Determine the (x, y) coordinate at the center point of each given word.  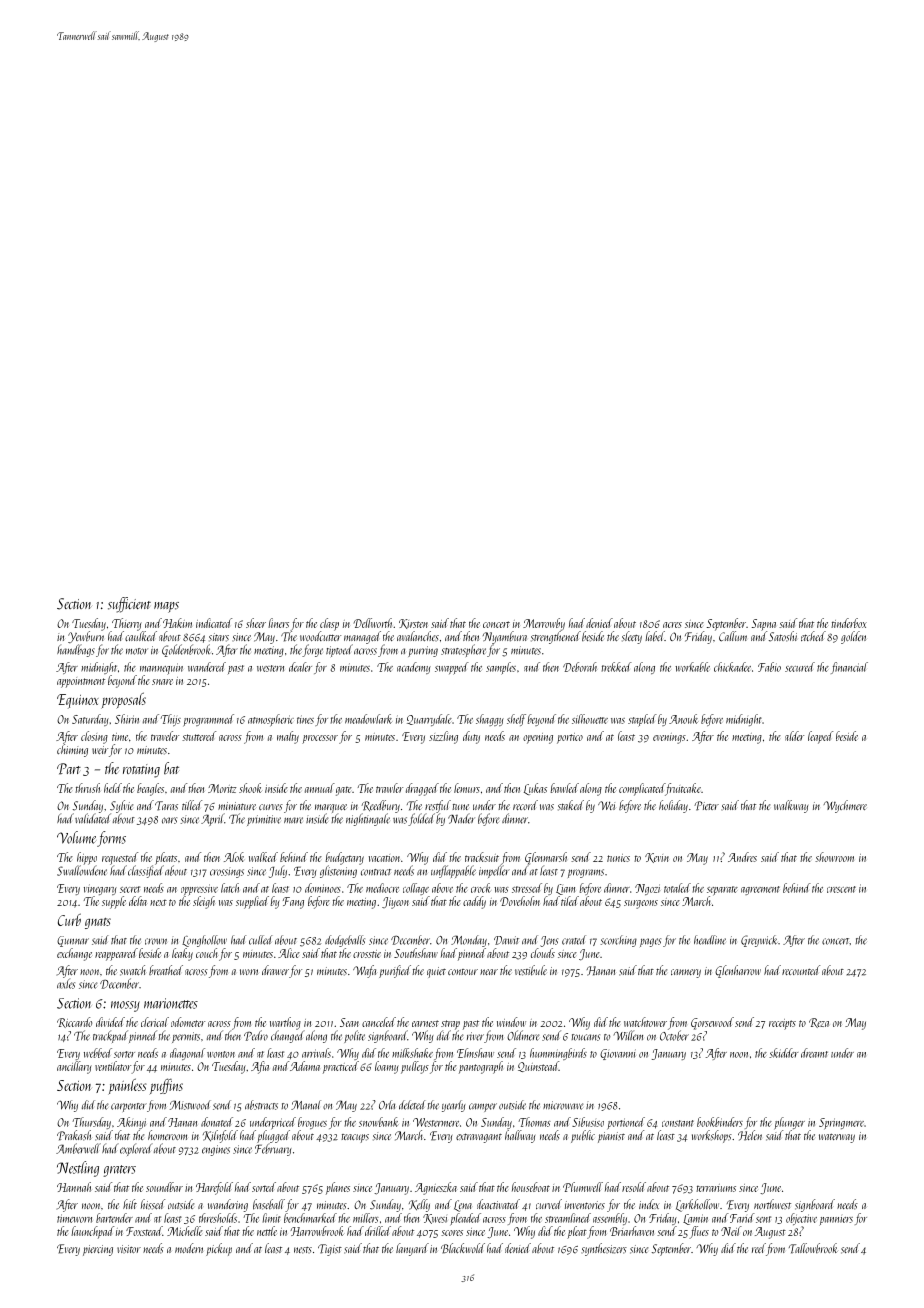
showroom (834, 857)
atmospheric (271, 720)
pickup (219, 1249)
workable (692, 667)
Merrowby (544, 624)
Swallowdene (82, 870)
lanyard (412, 1249)
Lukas (535, 789)
